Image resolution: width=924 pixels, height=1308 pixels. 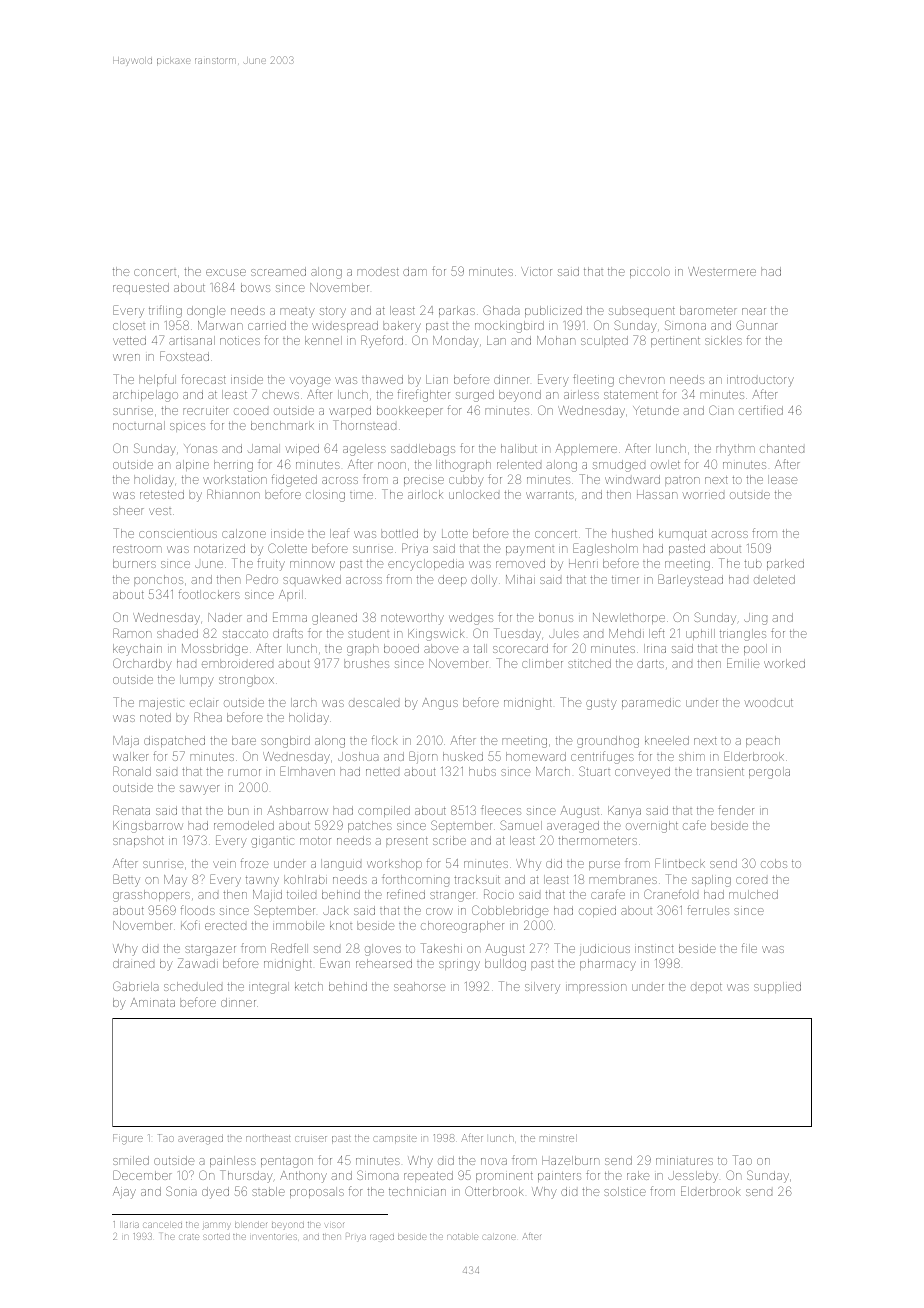 I want to click on Ghada, so click(x=501, y=310).
